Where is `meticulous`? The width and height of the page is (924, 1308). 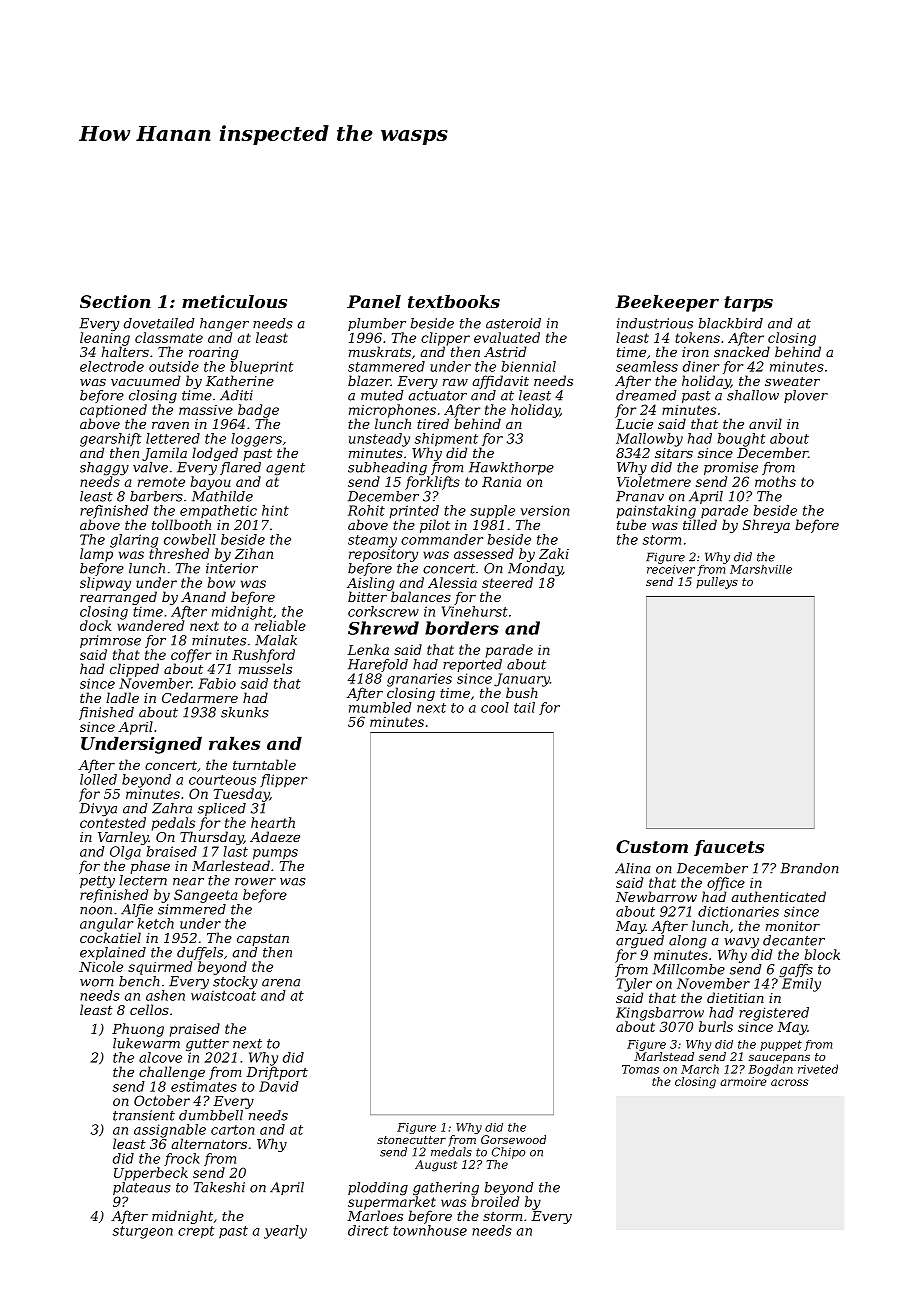
meticulous is located at coordinates (234, 301).
